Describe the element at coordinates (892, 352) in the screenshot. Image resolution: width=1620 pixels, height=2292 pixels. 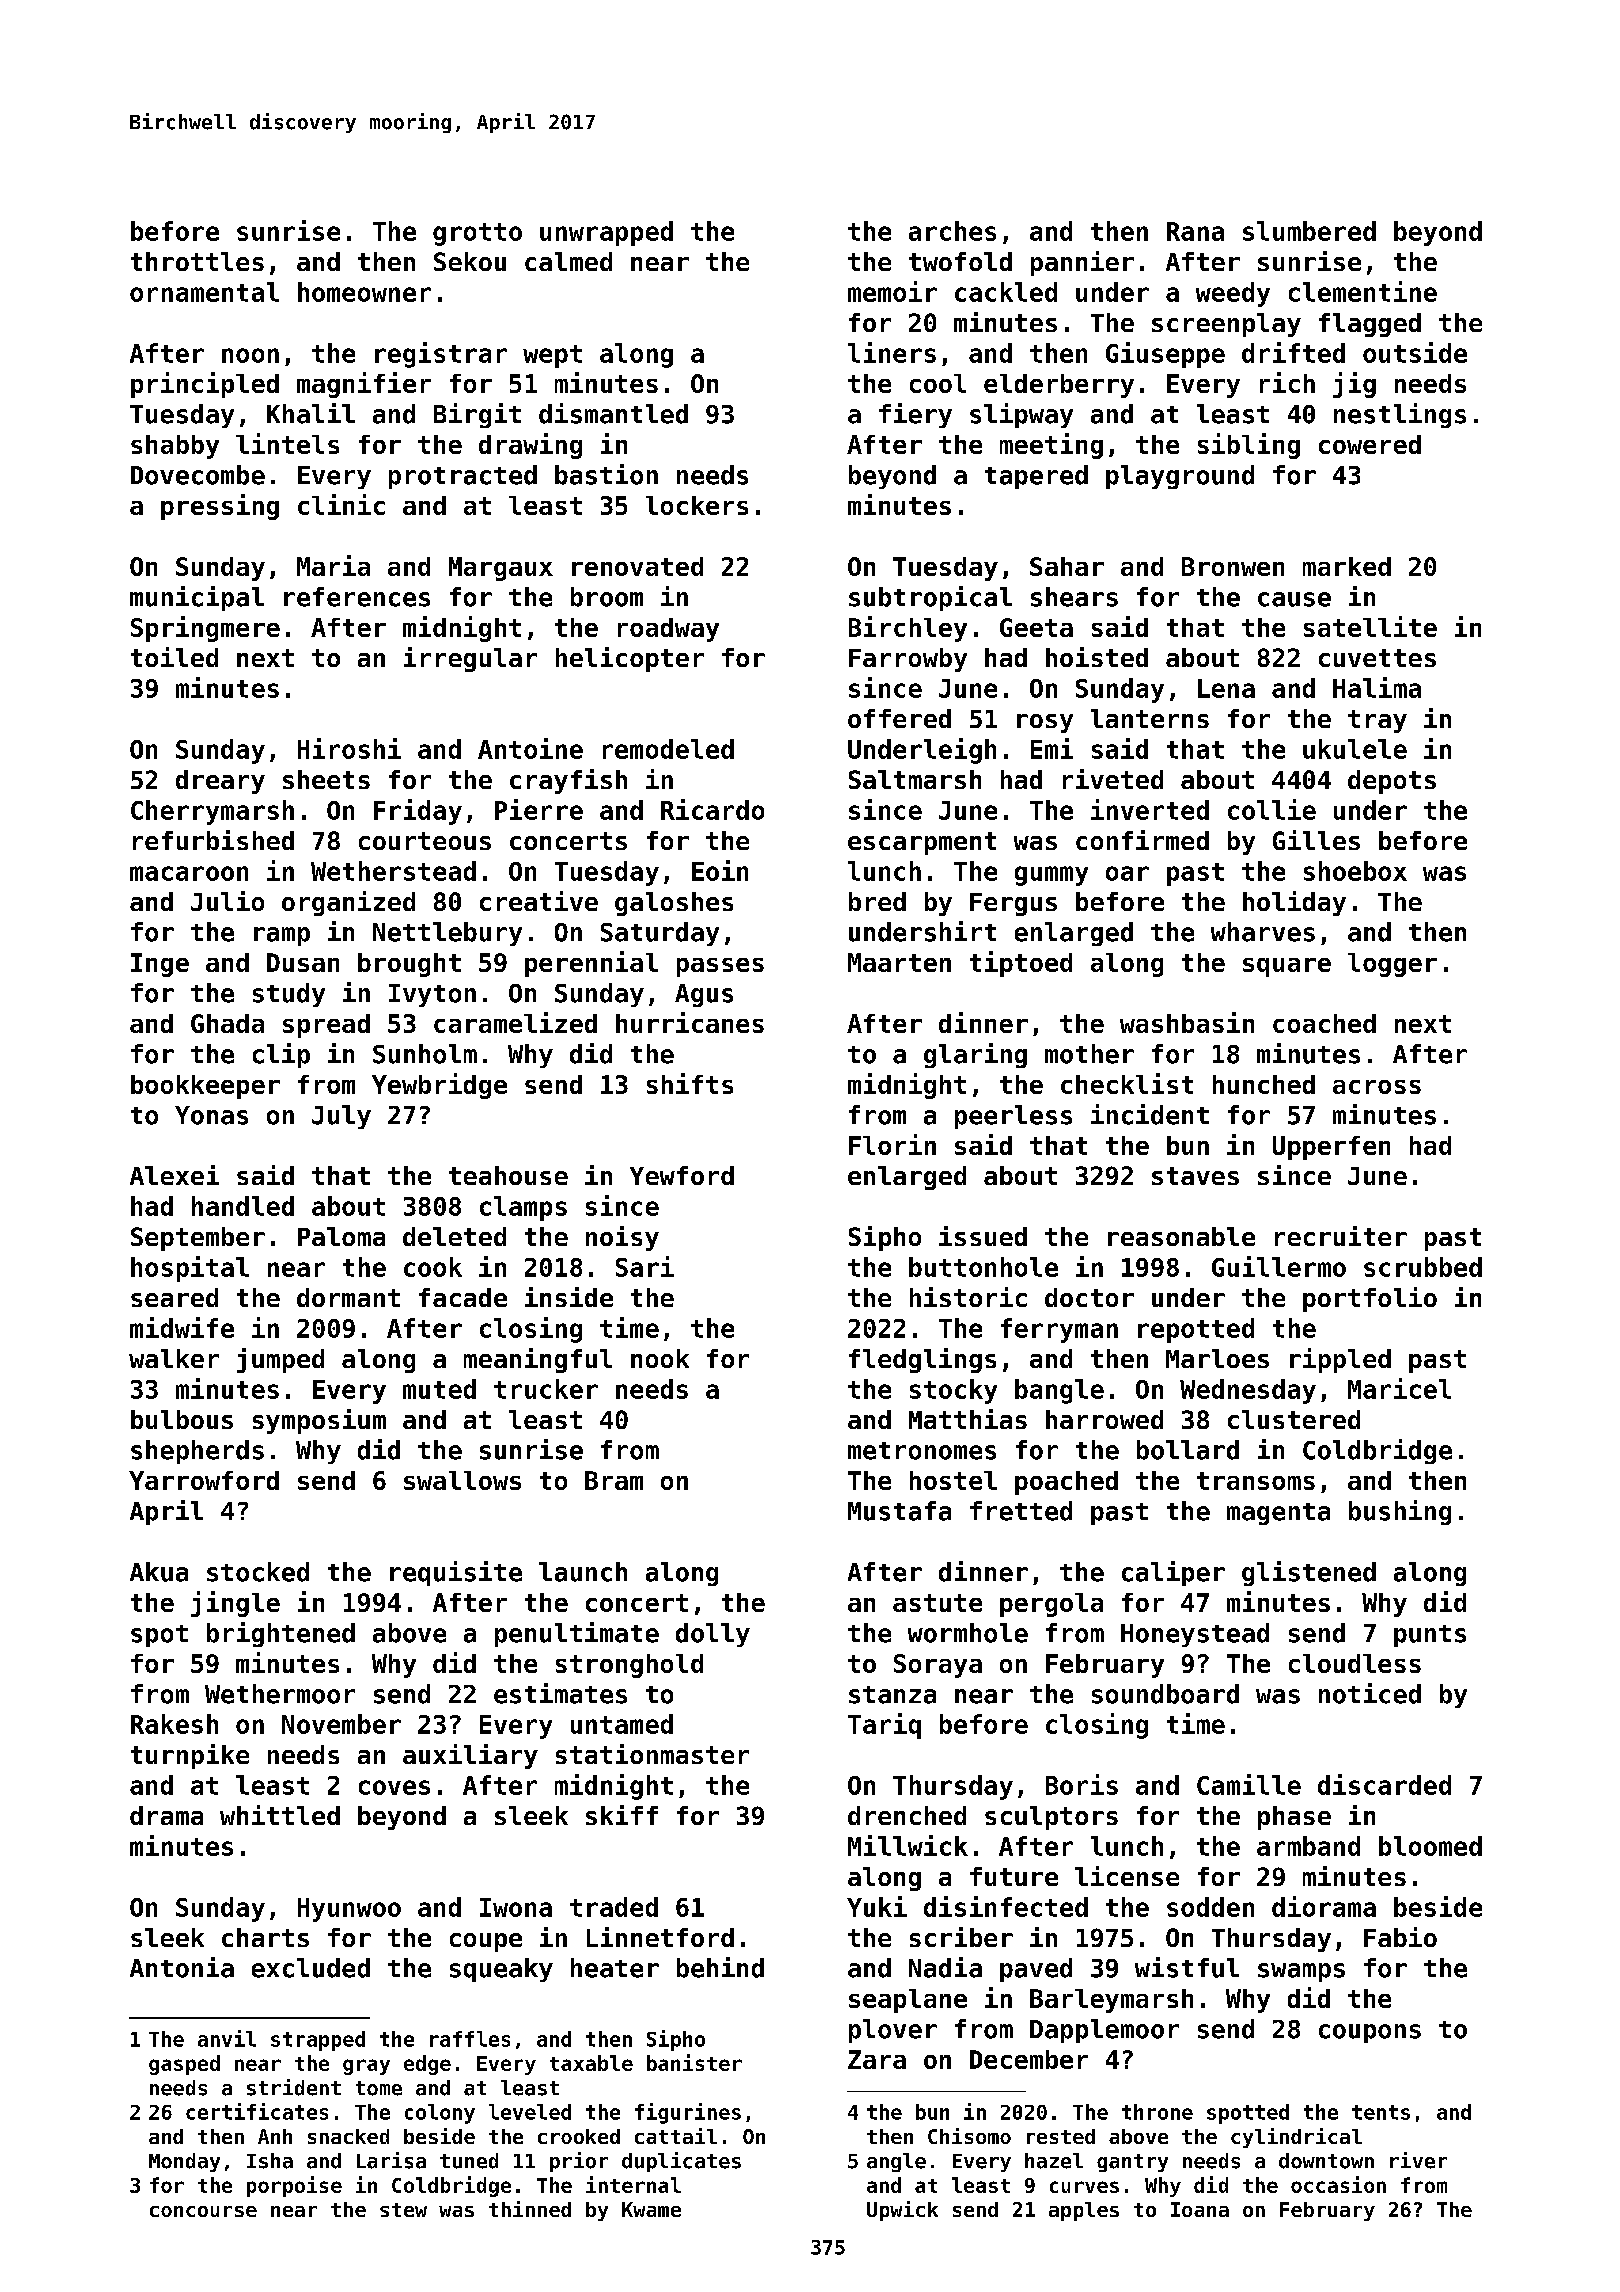
I see `liners` at that location.
